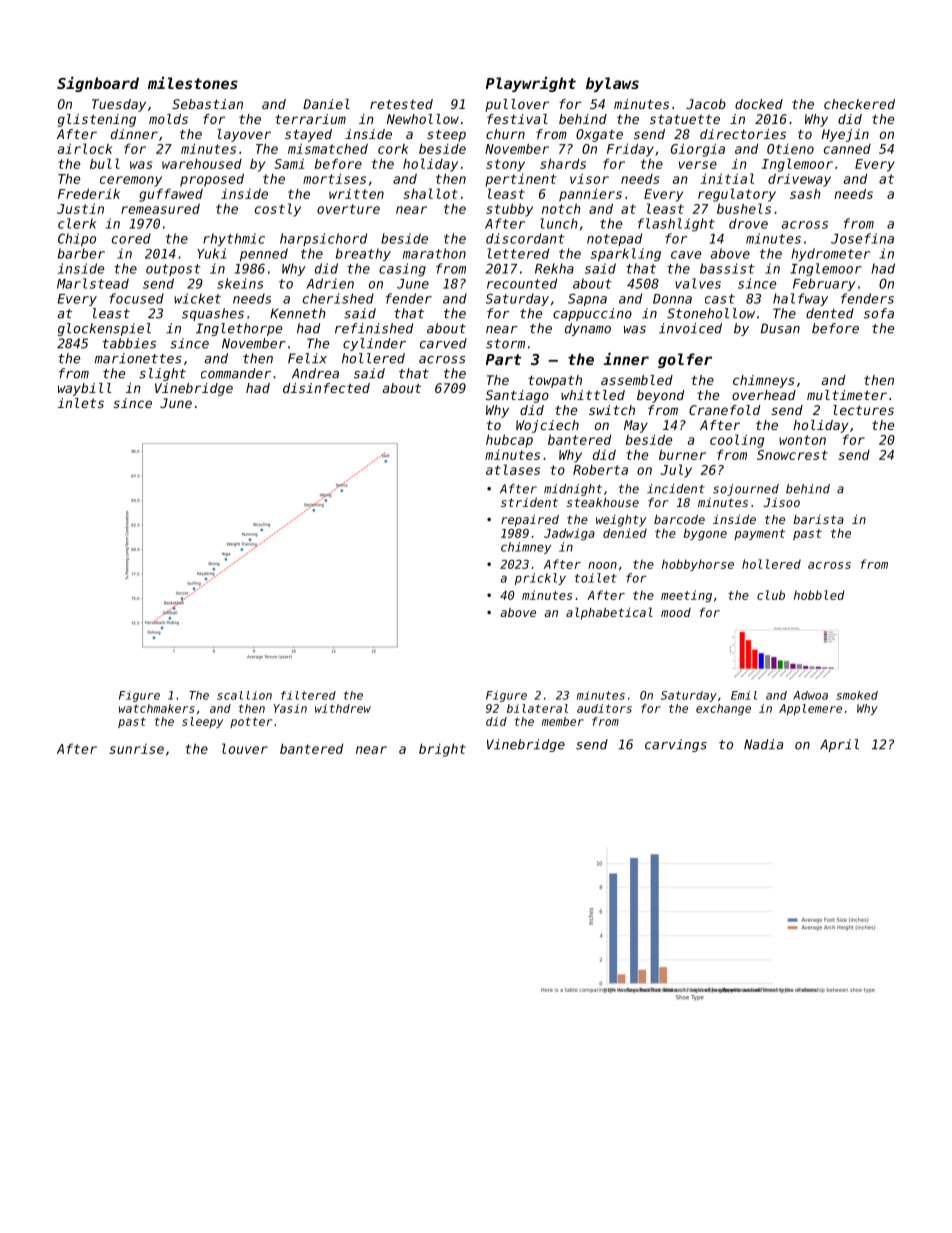  I want to click on bylaws, so click(612, 84).
